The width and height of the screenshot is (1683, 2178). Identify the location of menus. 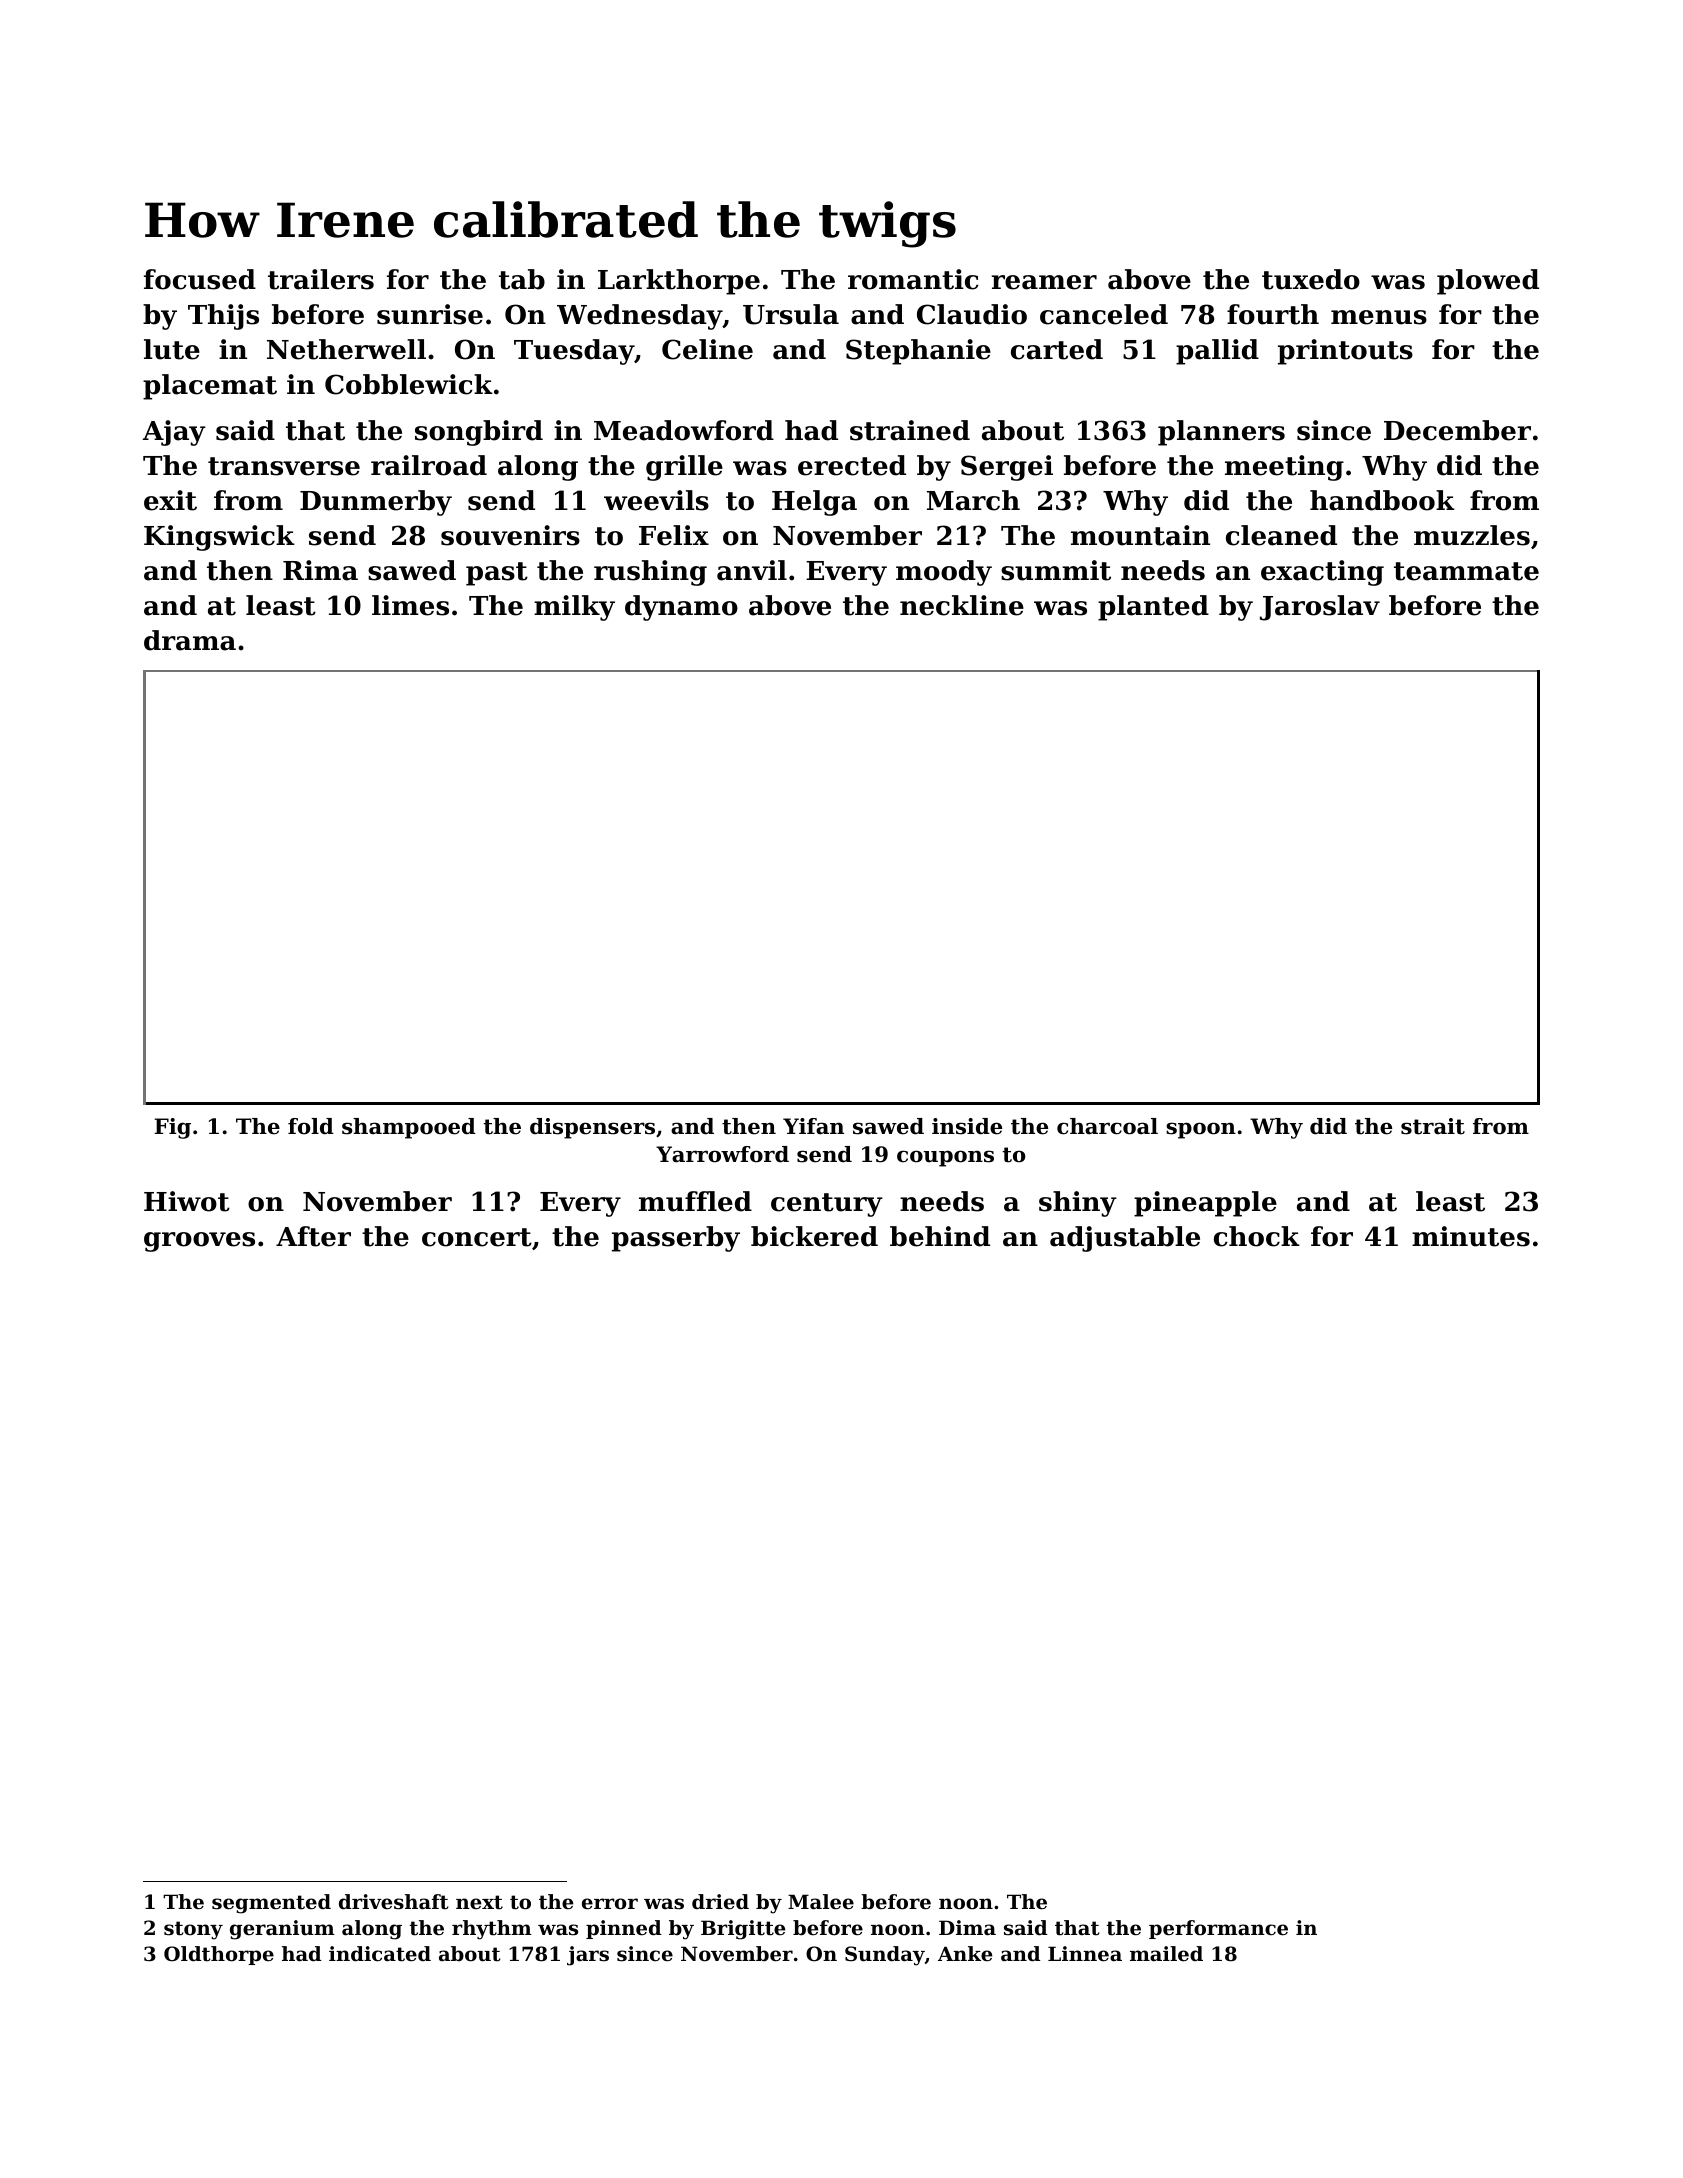
(1379, 317).
